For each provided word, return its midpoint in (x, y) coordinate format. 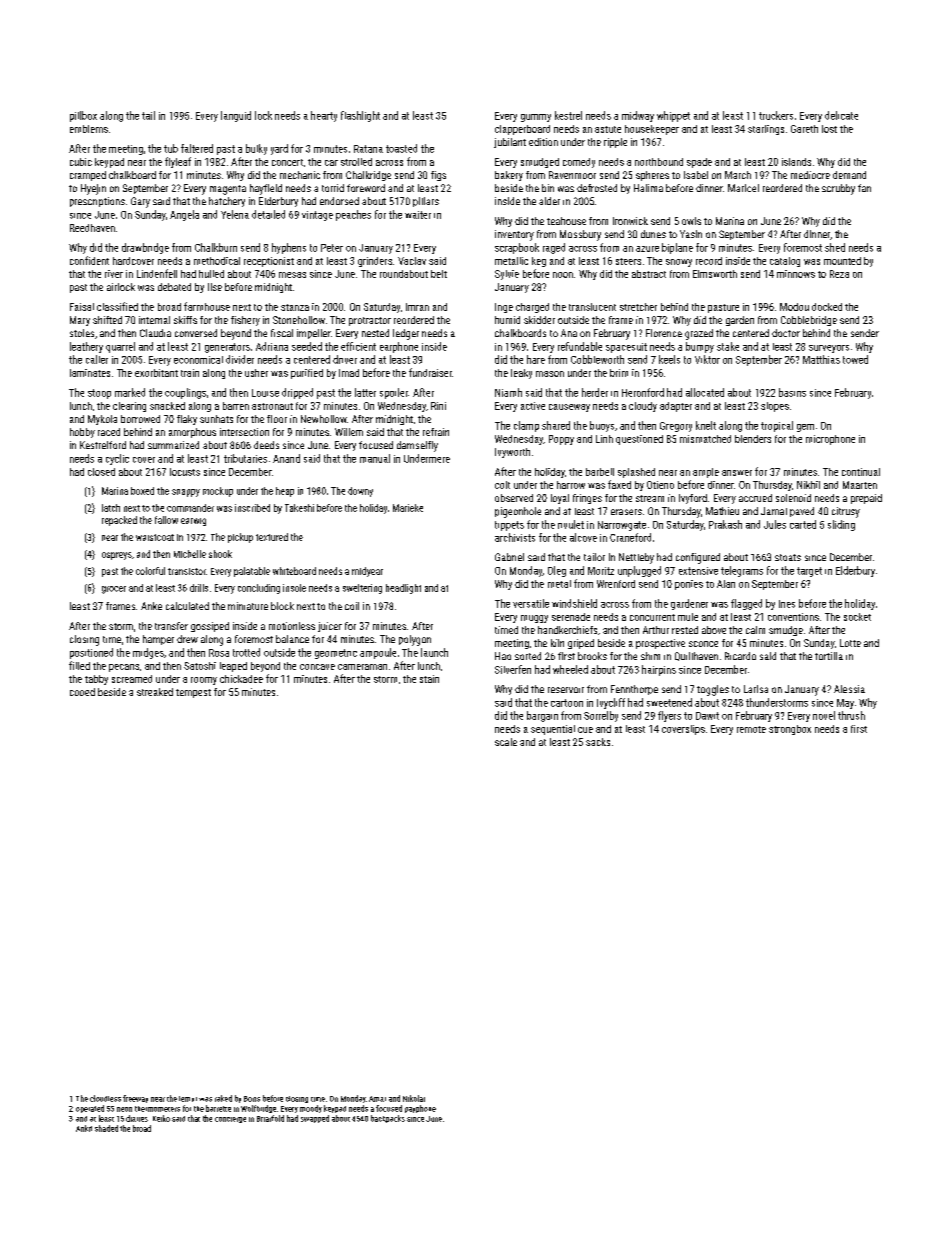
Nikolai (414, 1098)
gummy (536, 118)
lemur (188, 1099)
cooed (82, 692)
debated (174, 287)
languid (236, 116)
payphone (420, 1109)
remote (751, 729)
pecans (124, 668)
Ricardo (740, 656)
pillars (426, 202)
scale (506, 742)
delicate (841, 115)
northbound (659, 162)
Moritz (601, 571)
